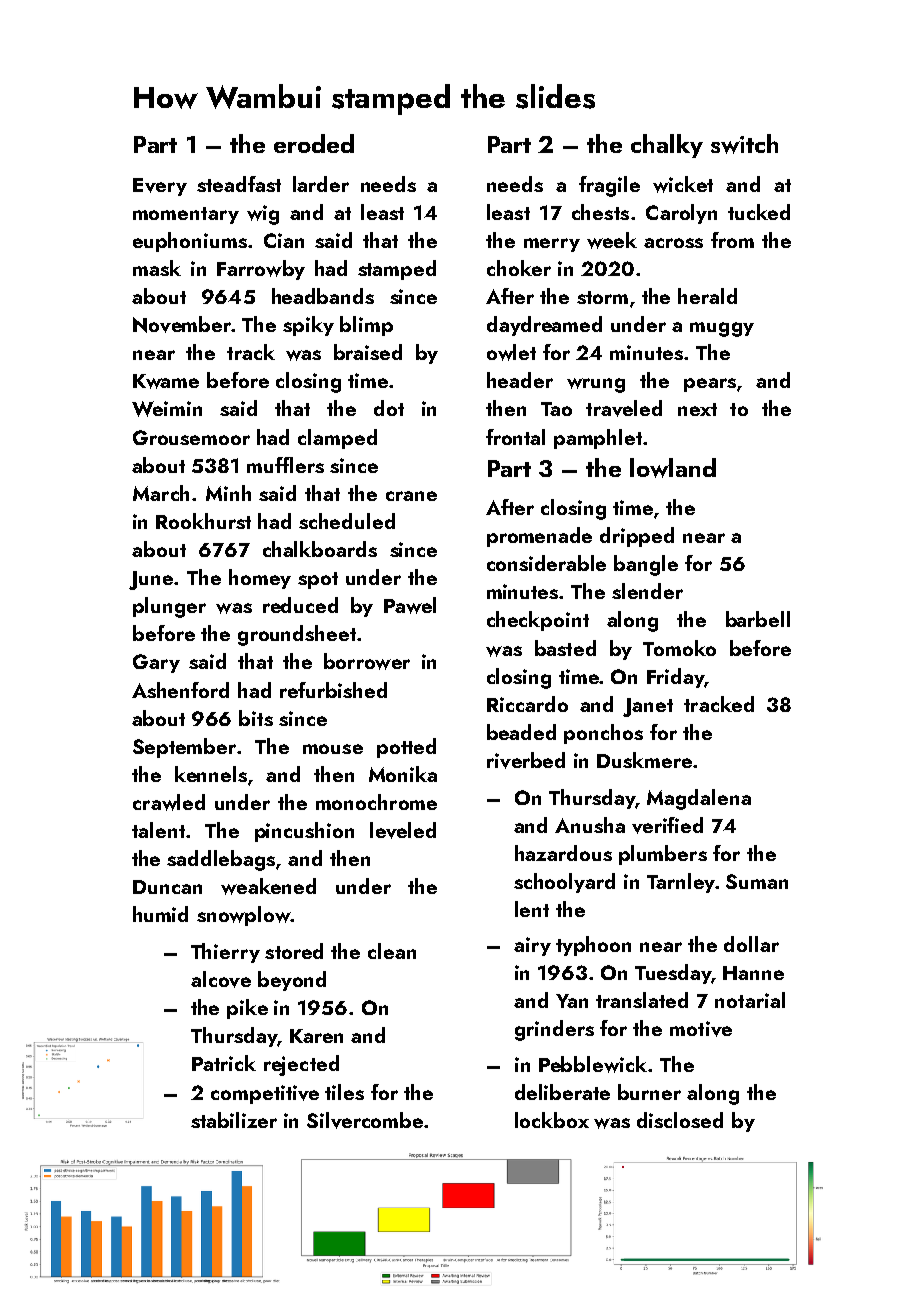 The height and width of the document is (1311, 924). I want to click on pears, so click(710, 385).
